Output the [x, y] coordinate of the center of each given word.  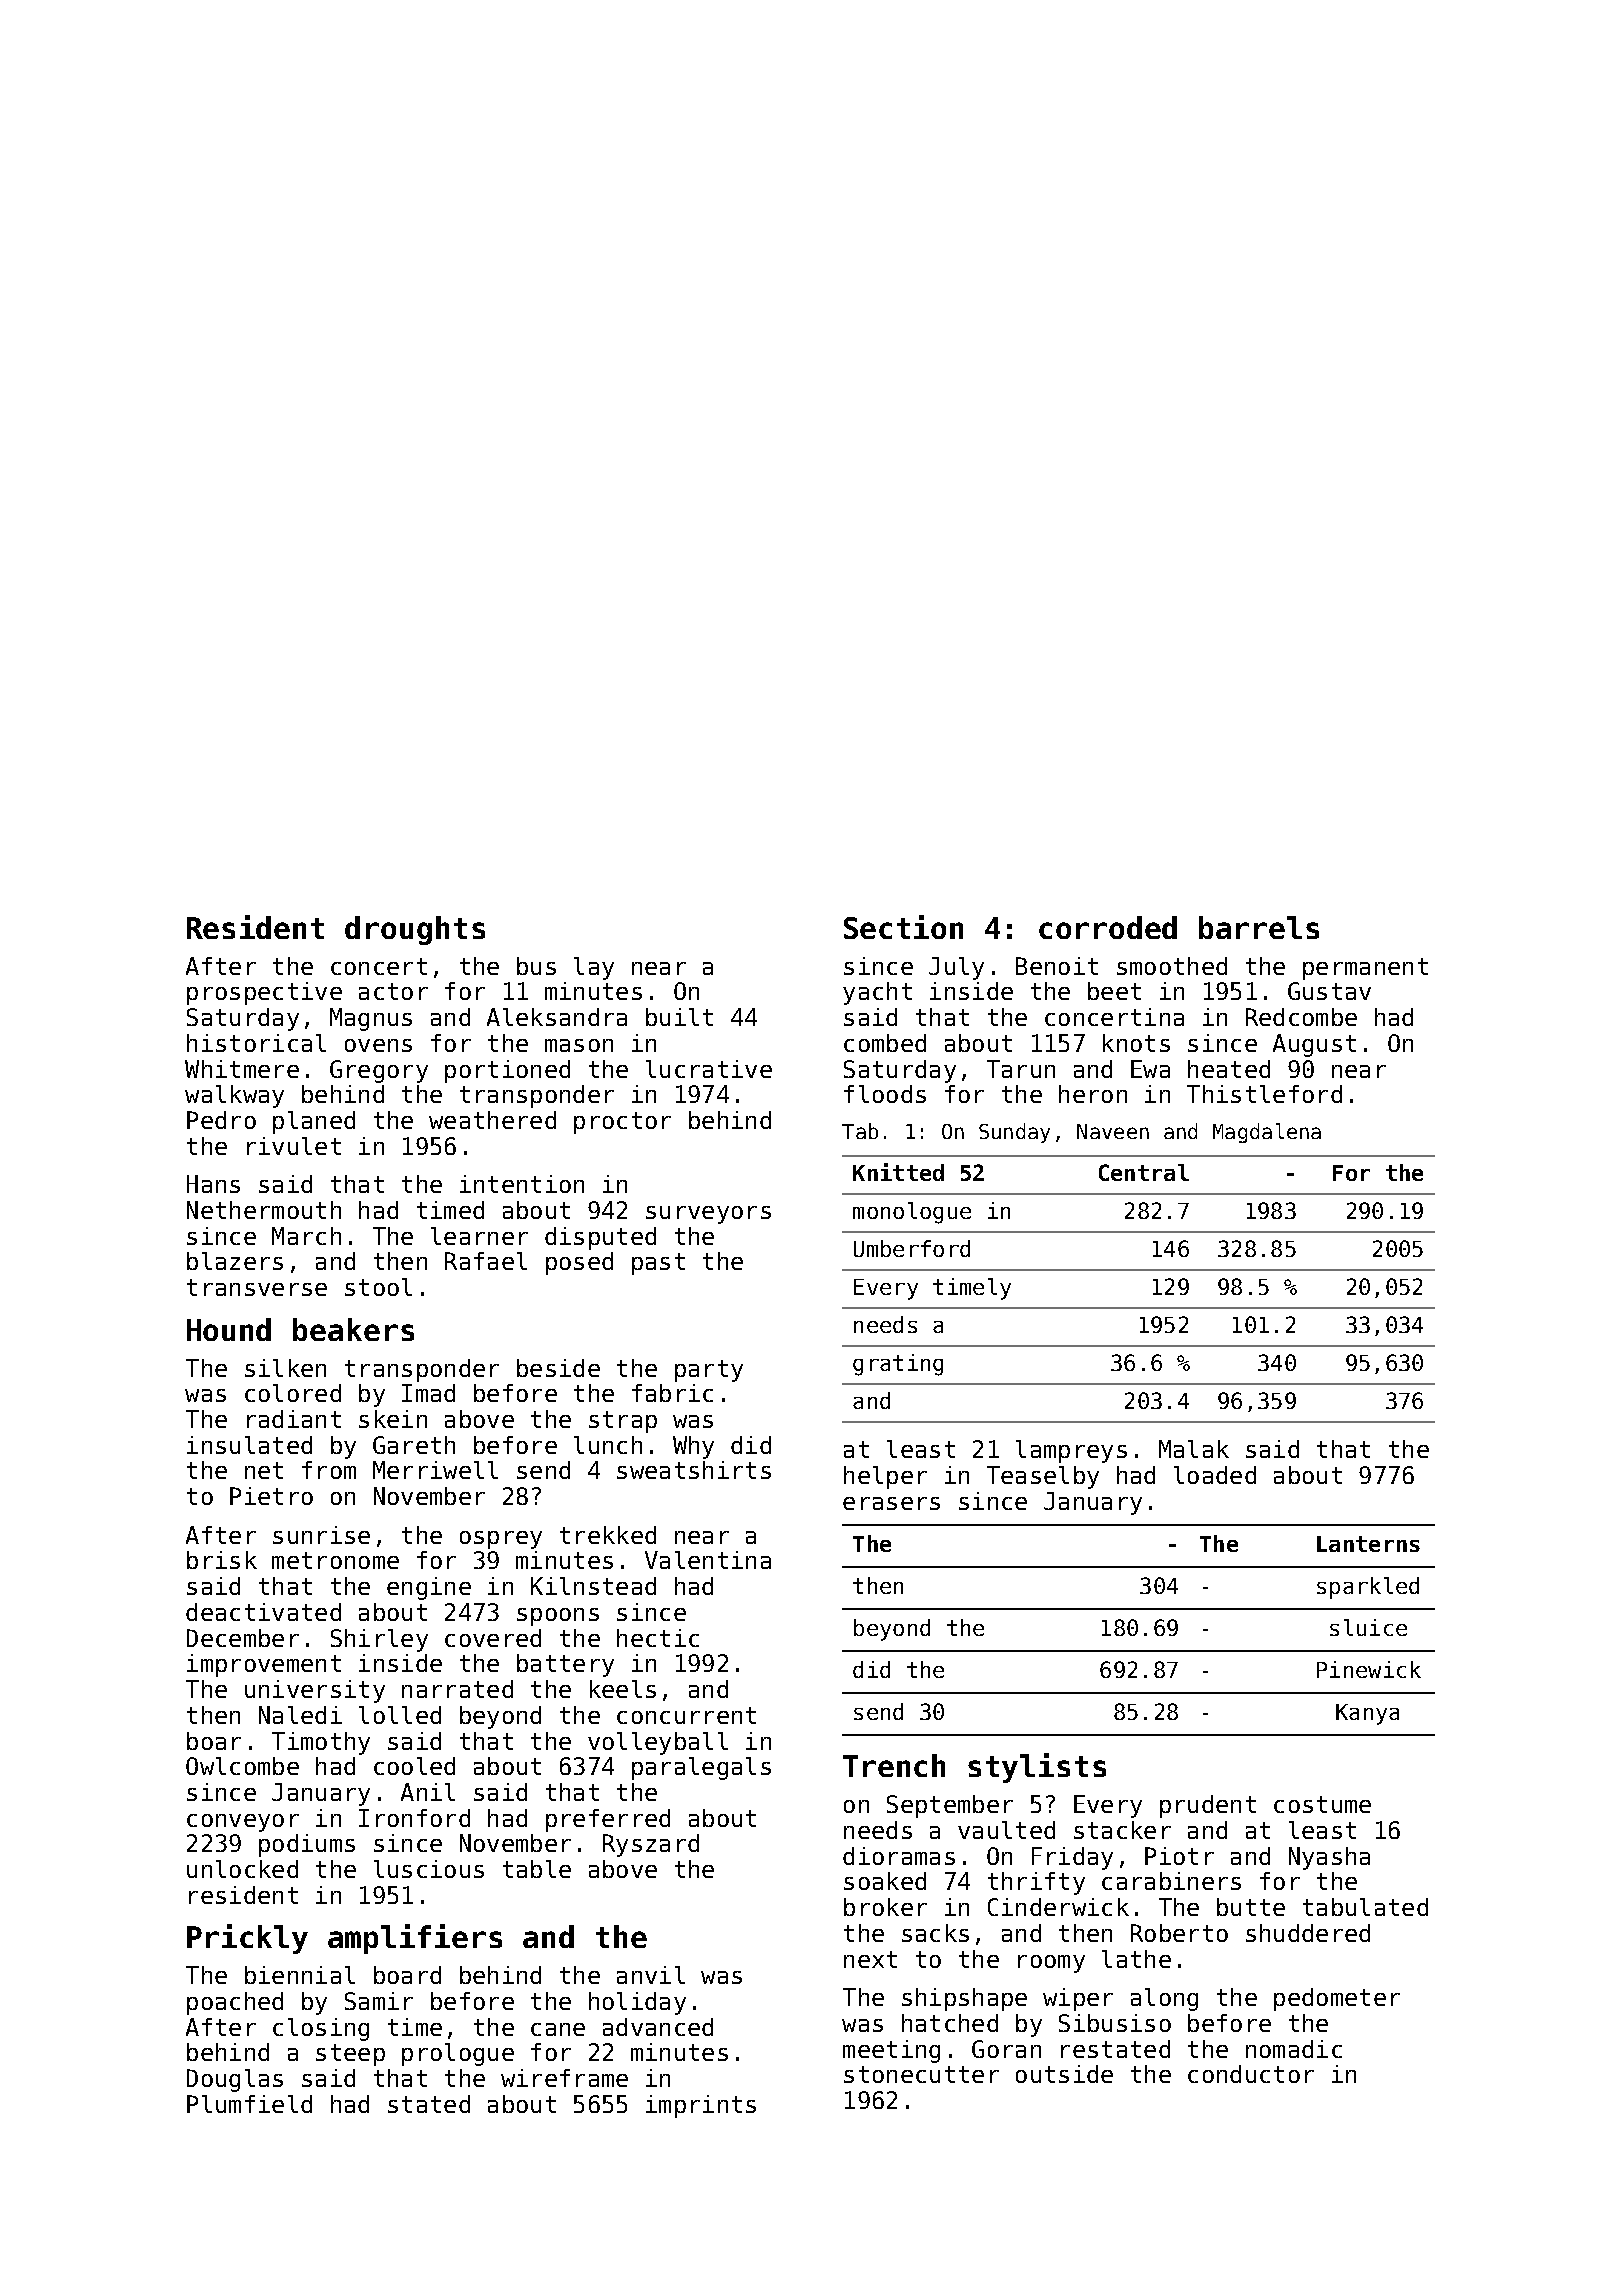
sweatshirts [694, 1470]
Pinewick [1369, 1669]
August [1314, 1045]
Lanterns [1368, 1544]
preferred [608, 1820]
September [950, 1806]
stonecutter [921, 2074]
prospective [264, 993]
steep [350, 2055]
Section [903, 927]
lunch [608, 1445]
